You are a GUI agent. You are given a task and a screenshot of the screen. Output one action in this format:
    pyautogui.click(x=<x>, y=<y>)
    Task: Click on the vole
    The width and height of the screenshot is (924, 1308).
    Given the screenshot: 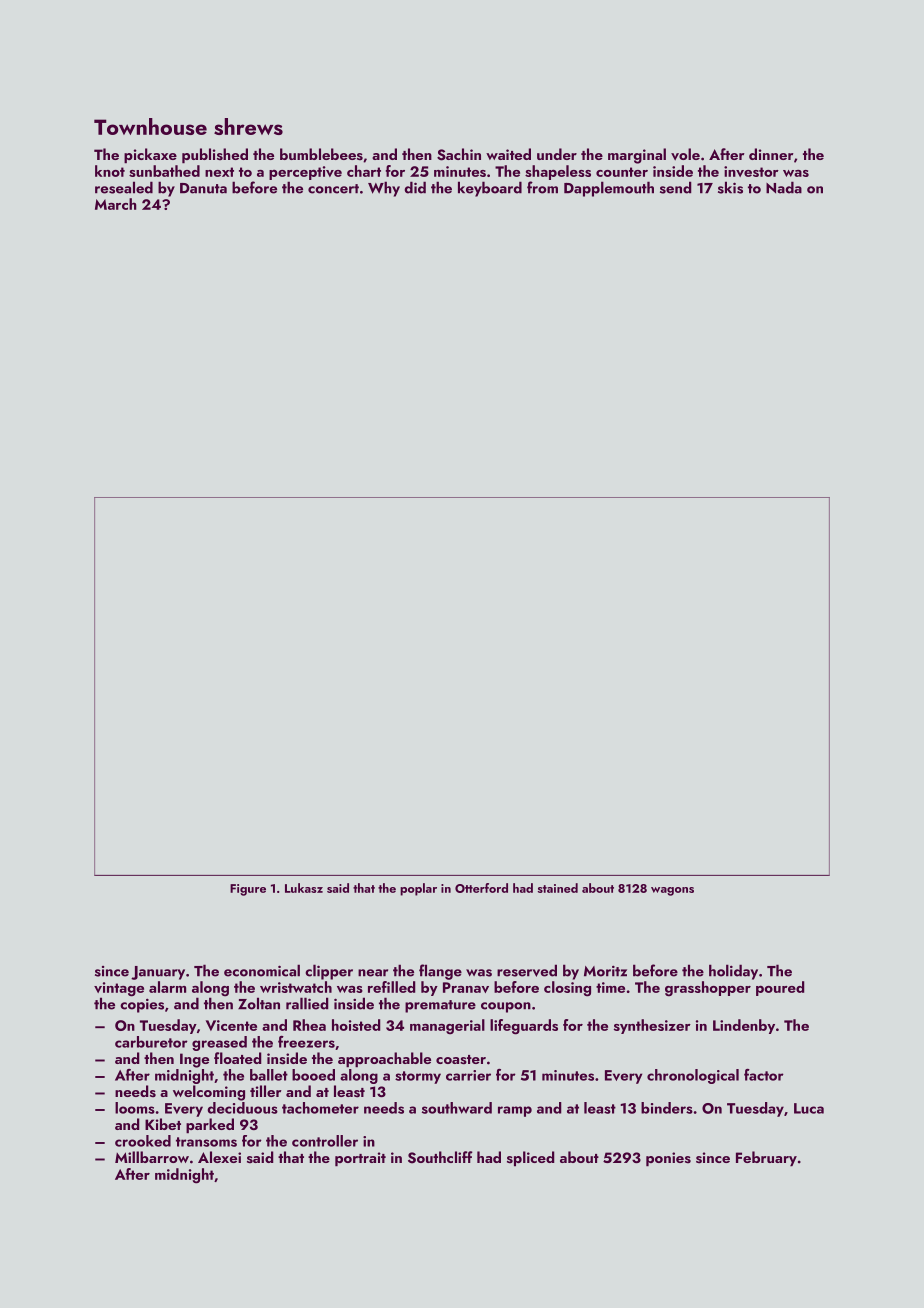 What is the action you would take?
    pyautogui.click(x=685, y=154)
